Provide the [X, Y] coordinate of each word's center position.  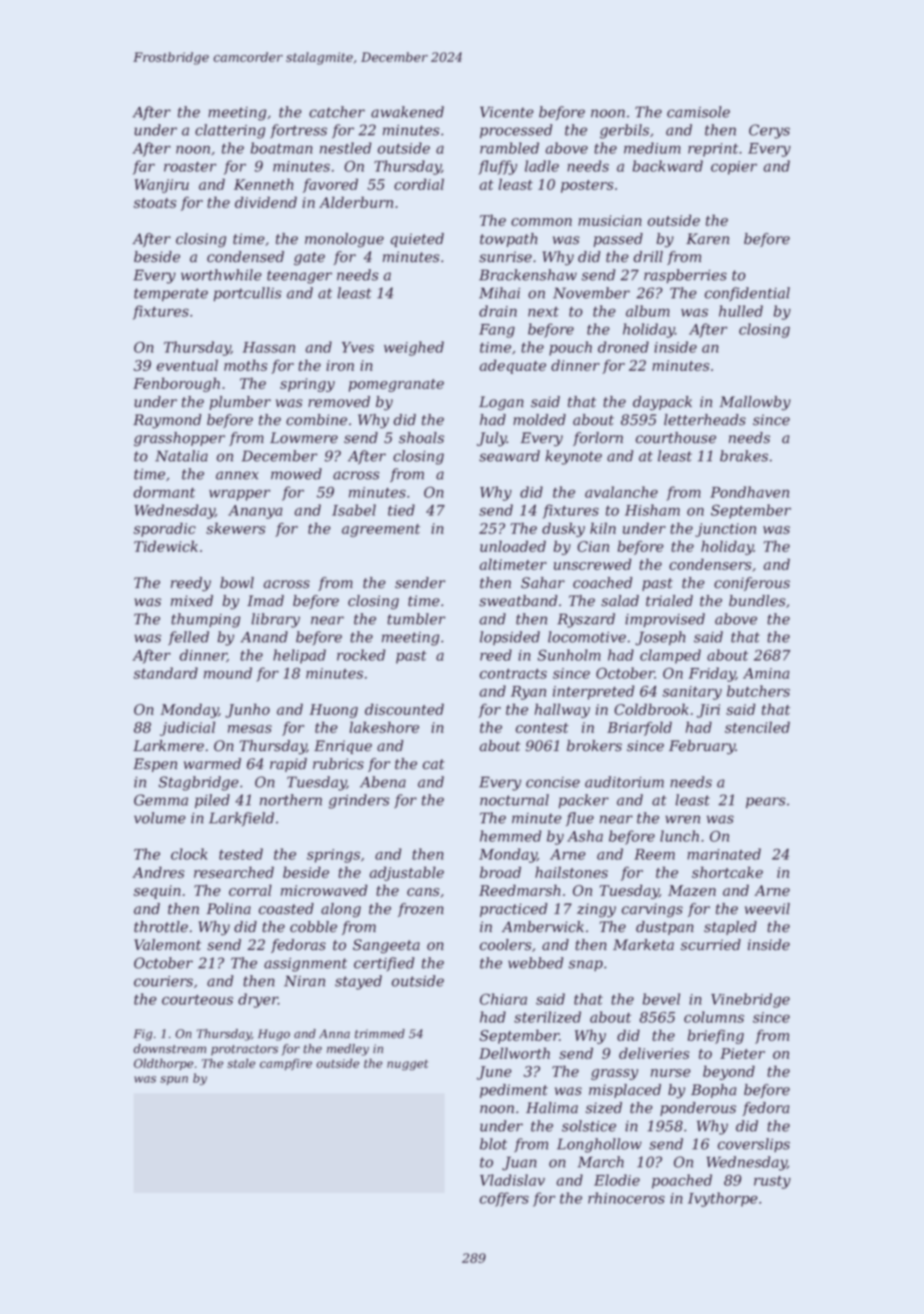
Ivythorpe [723, 1199]
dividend [266, 202]
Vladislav [512, 1180]
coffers [504, 1199]
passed [618, 240]
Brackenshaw [528, 275]
